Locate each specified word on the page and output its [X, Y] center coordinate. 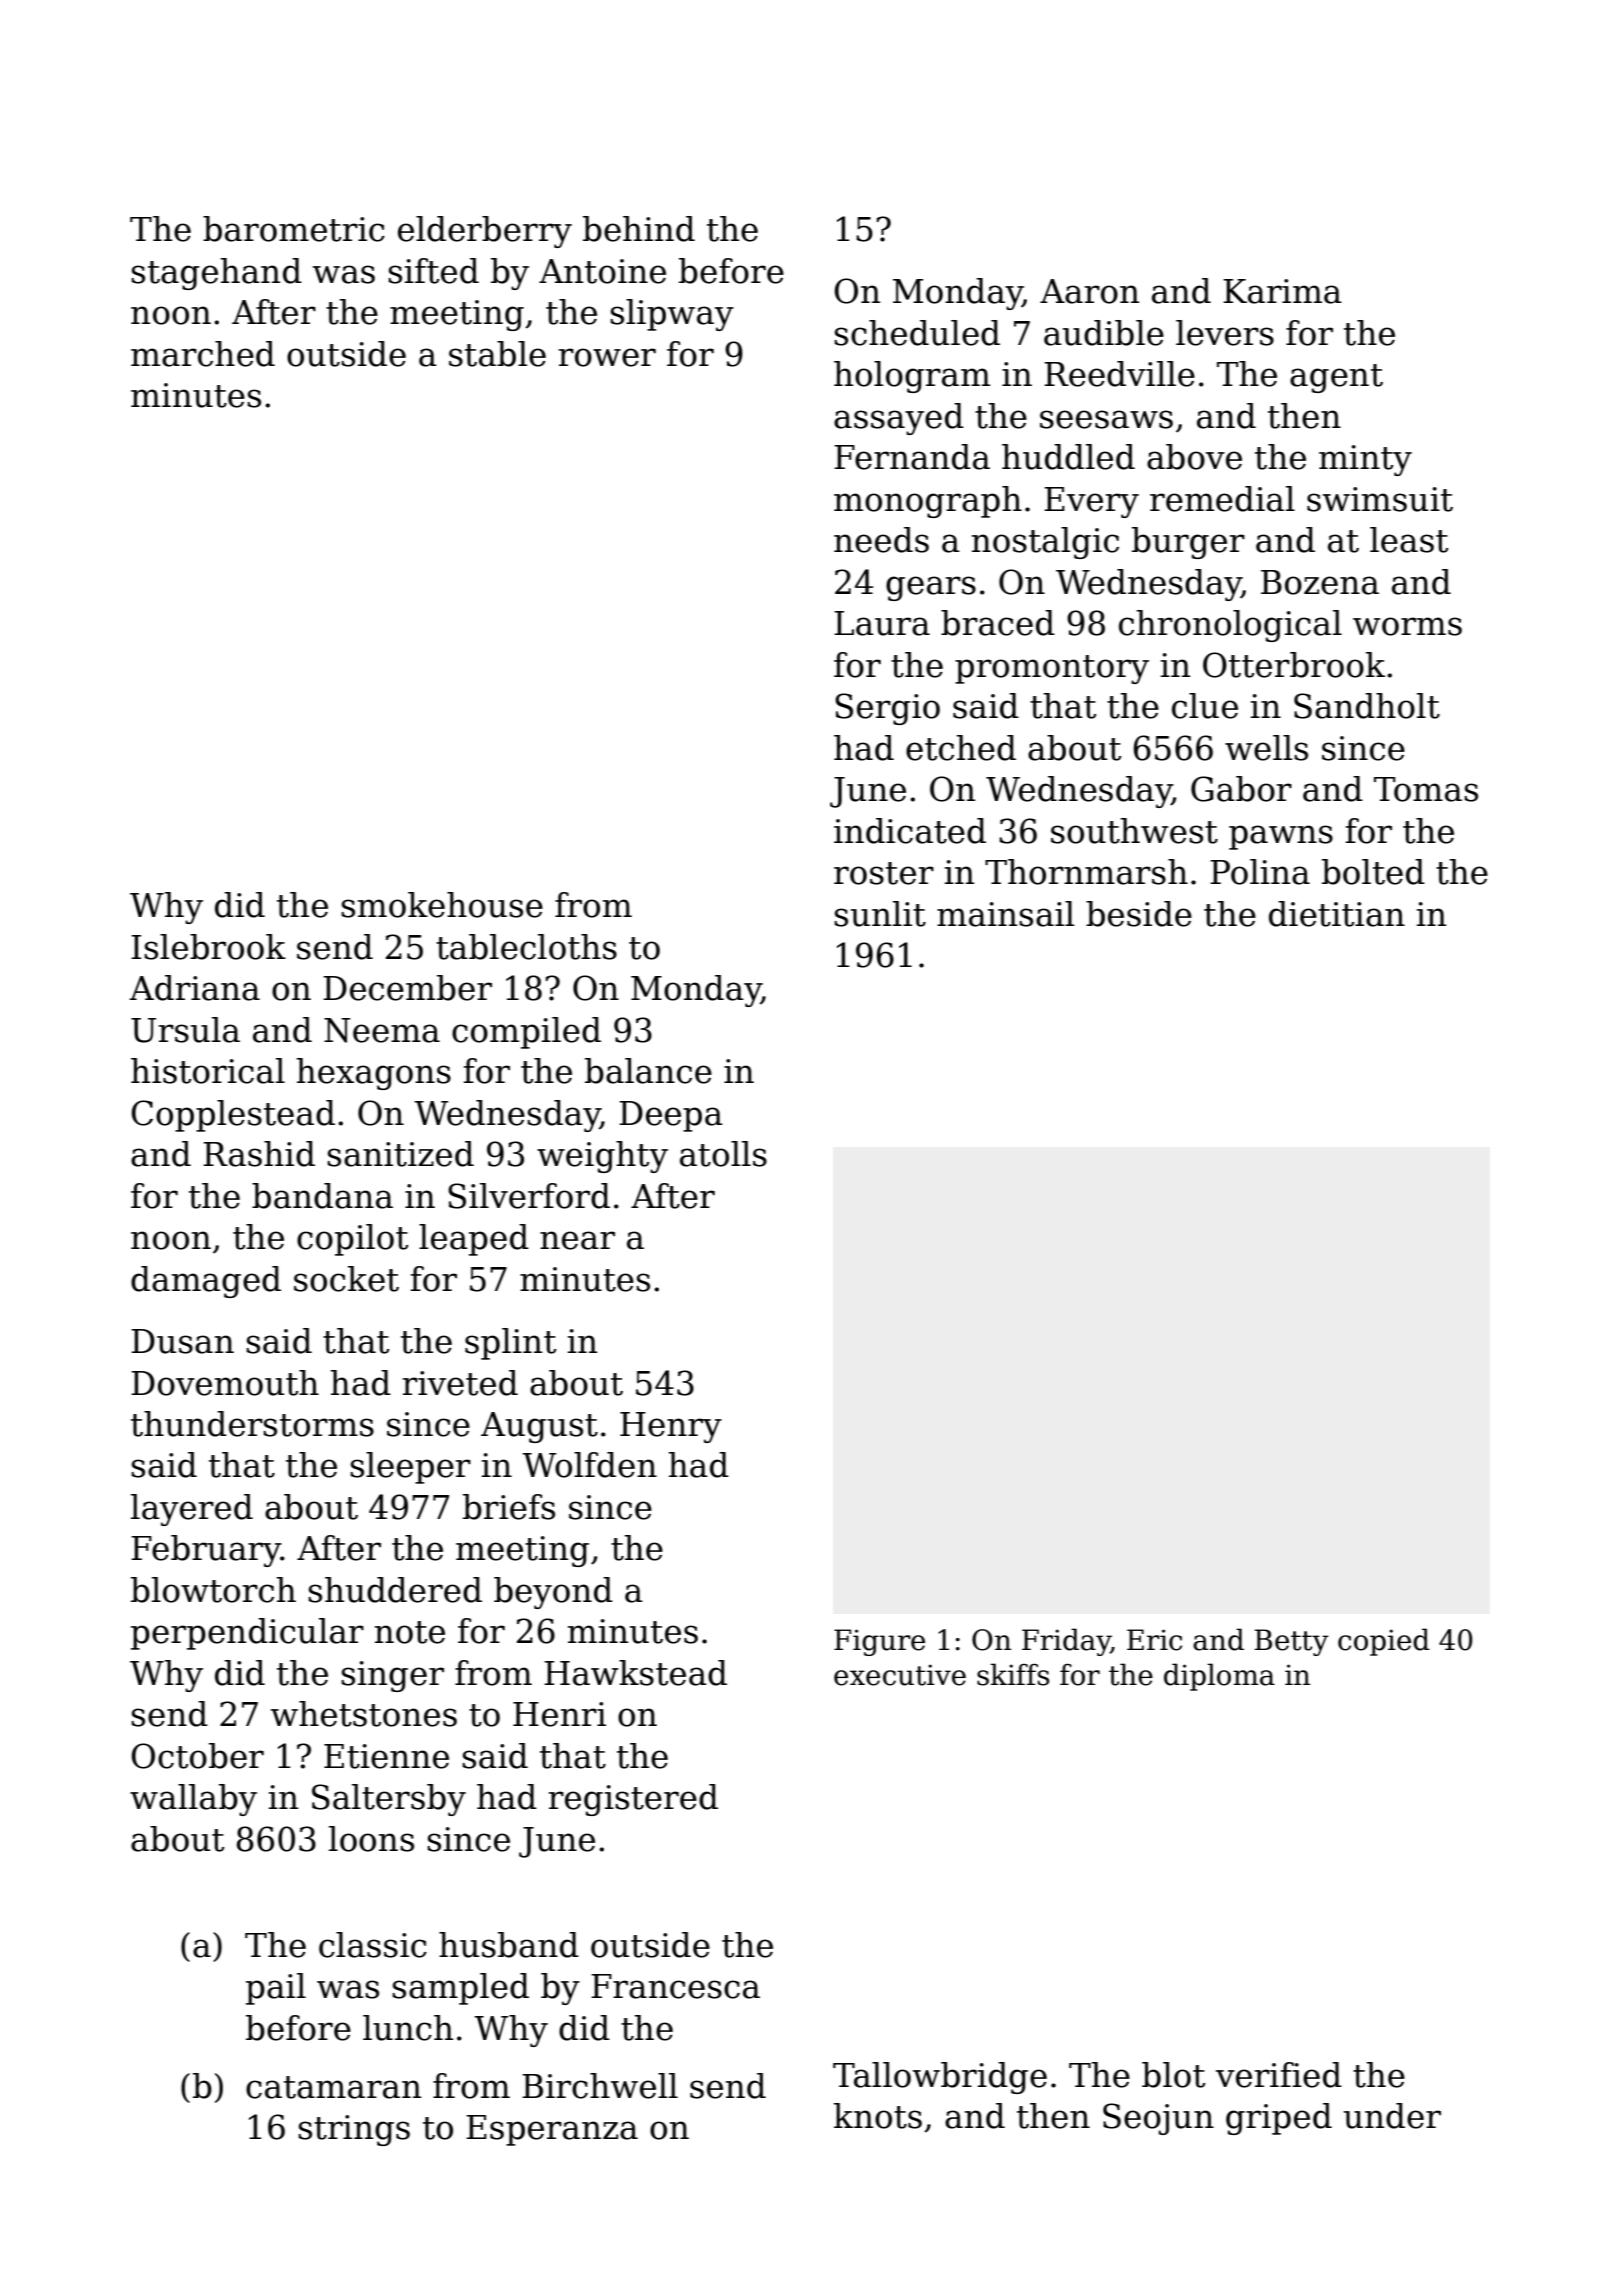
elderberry [485, 232]
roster [884, 873]
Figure [879, 1642]
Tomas [1426, 789]
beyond [553, 1593]
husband [509, 1945]
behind [639, 229]
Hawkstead [635, 1673]
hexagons [374, 1074]
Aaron [1089, 291]
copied [1384, 1642]
